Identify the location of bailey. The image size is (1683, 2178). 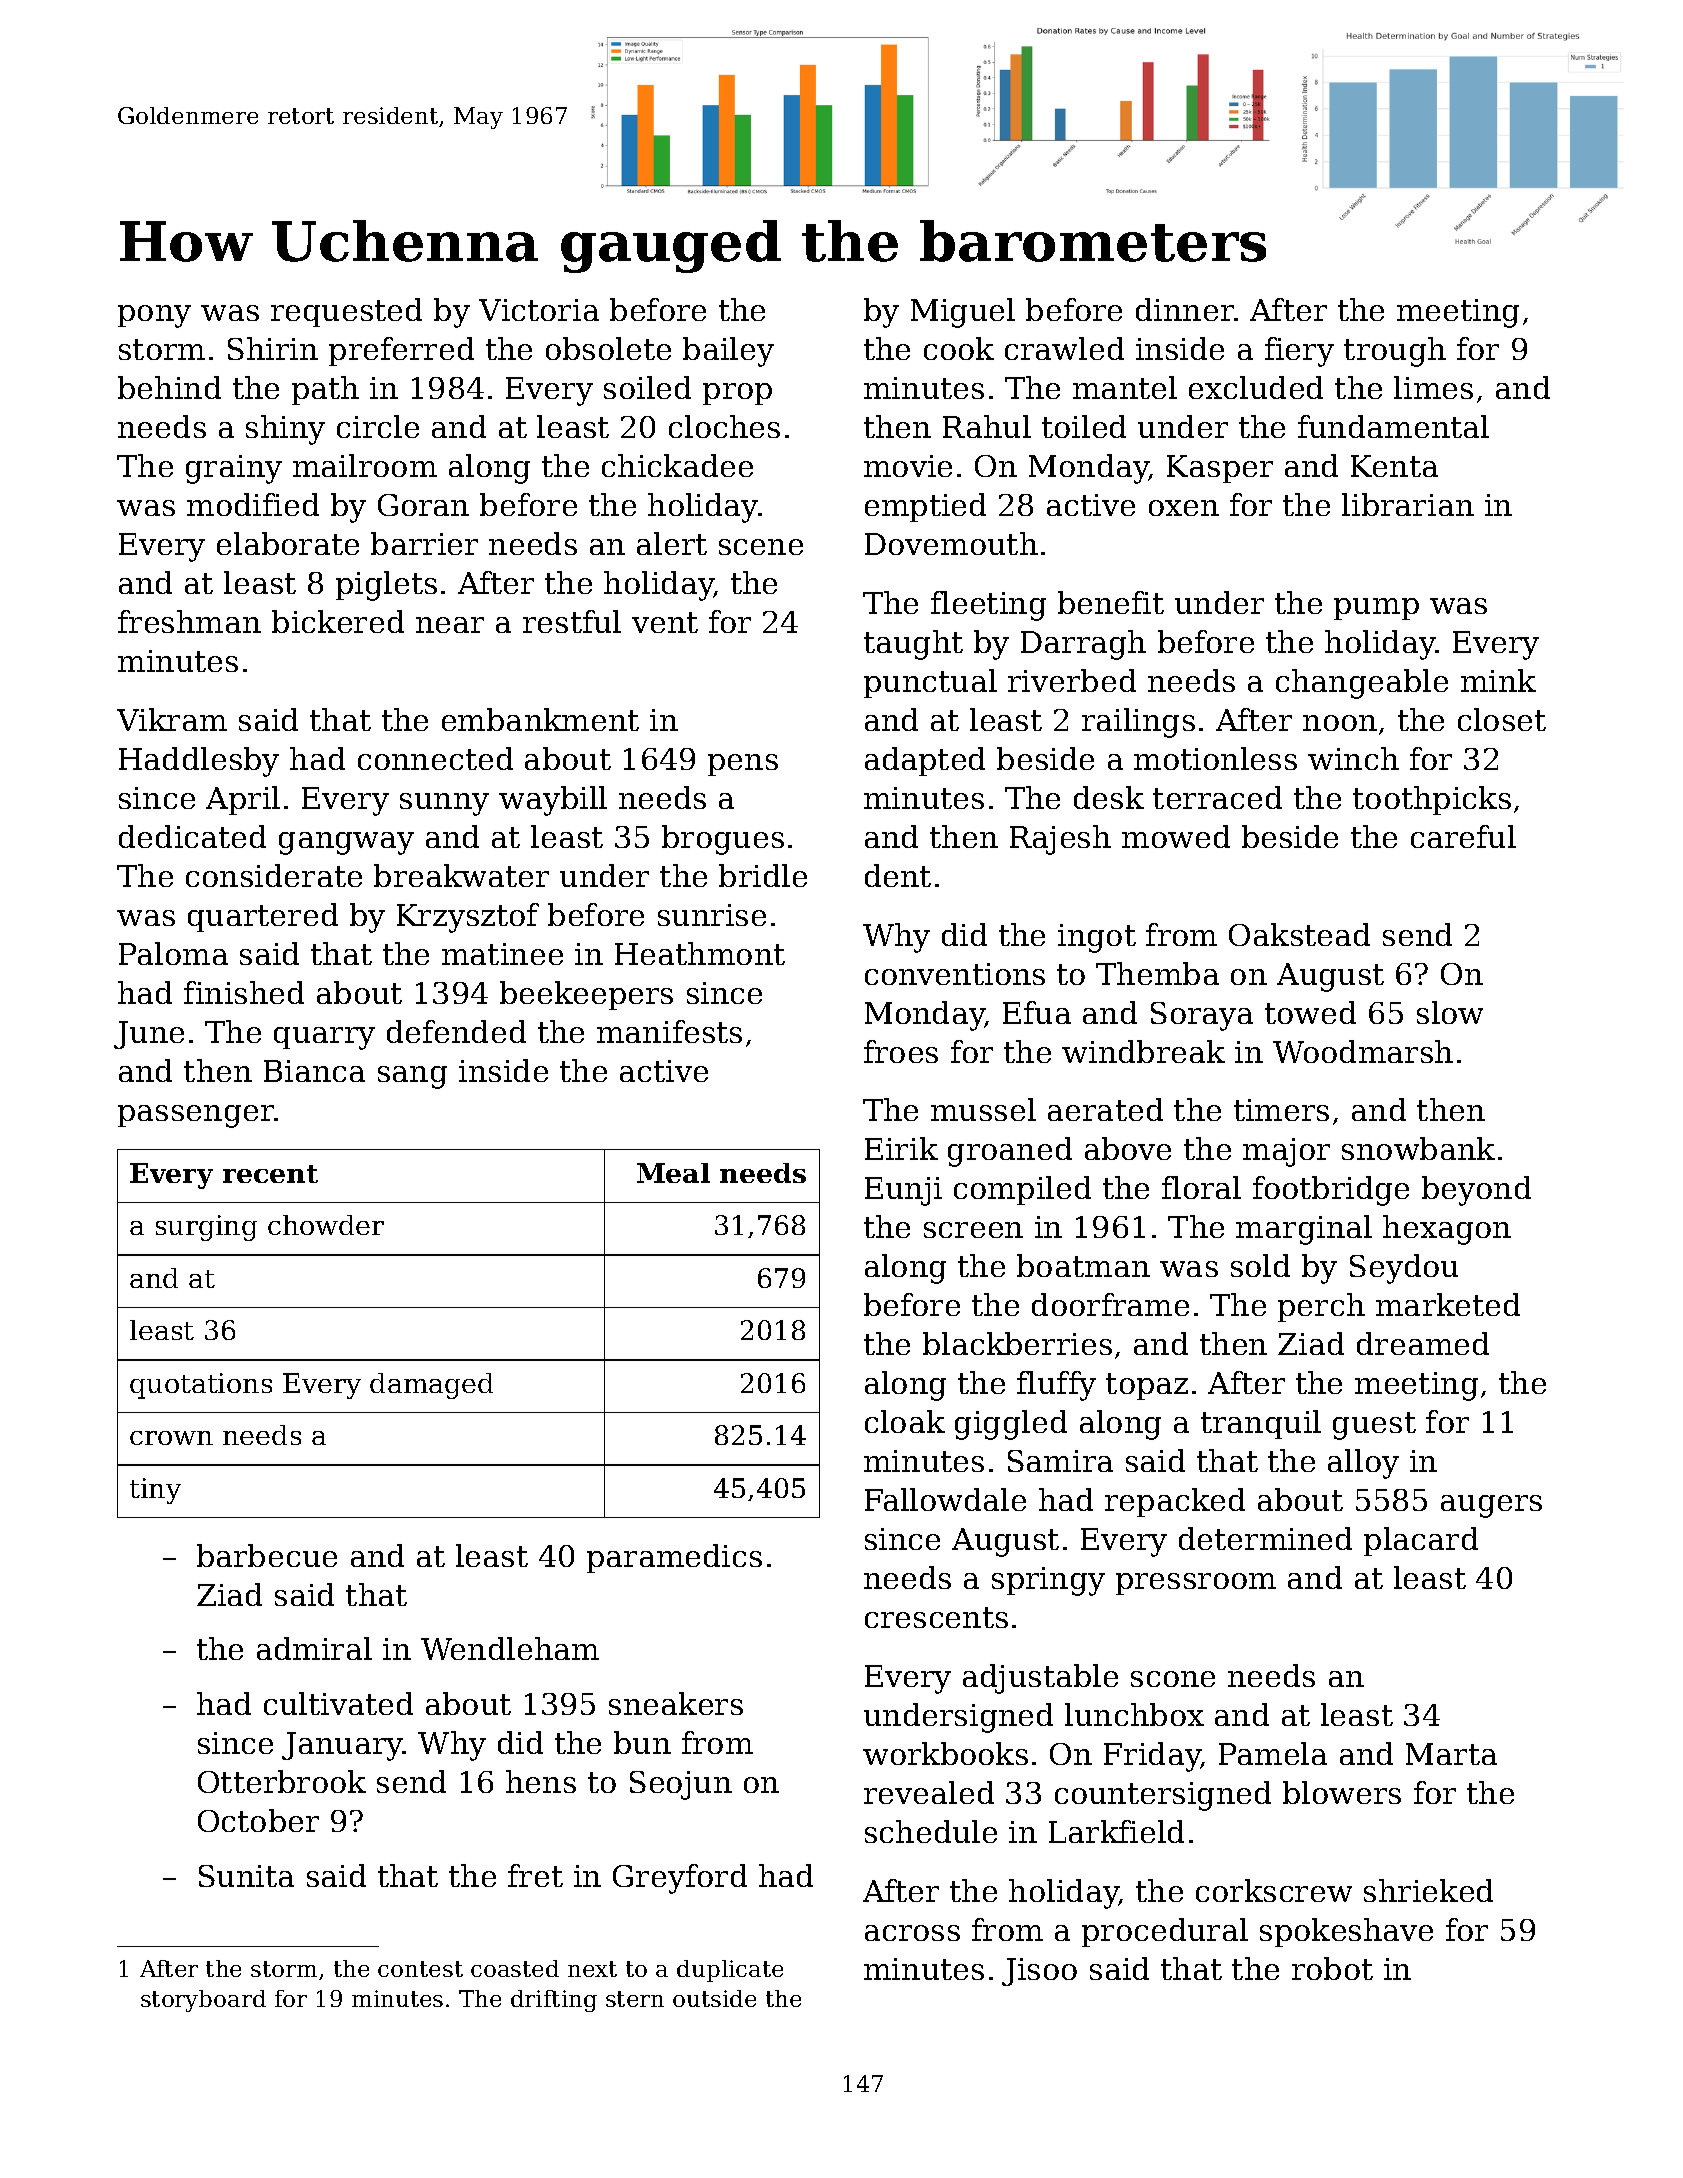
(728, 352).
